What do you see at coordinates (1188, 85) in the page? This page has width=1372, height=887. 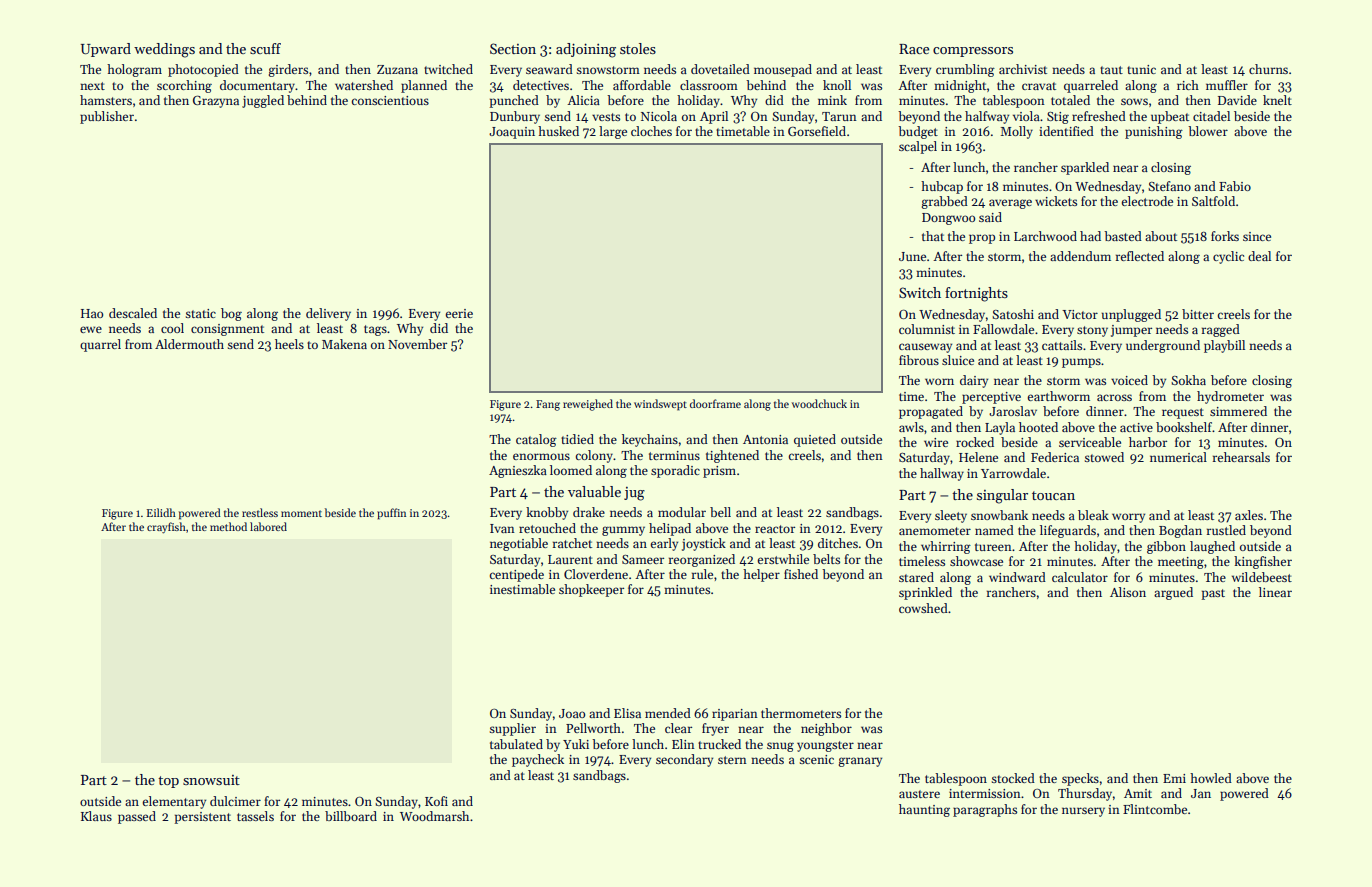 I see `rich` at bounding box center [1188, 85].
